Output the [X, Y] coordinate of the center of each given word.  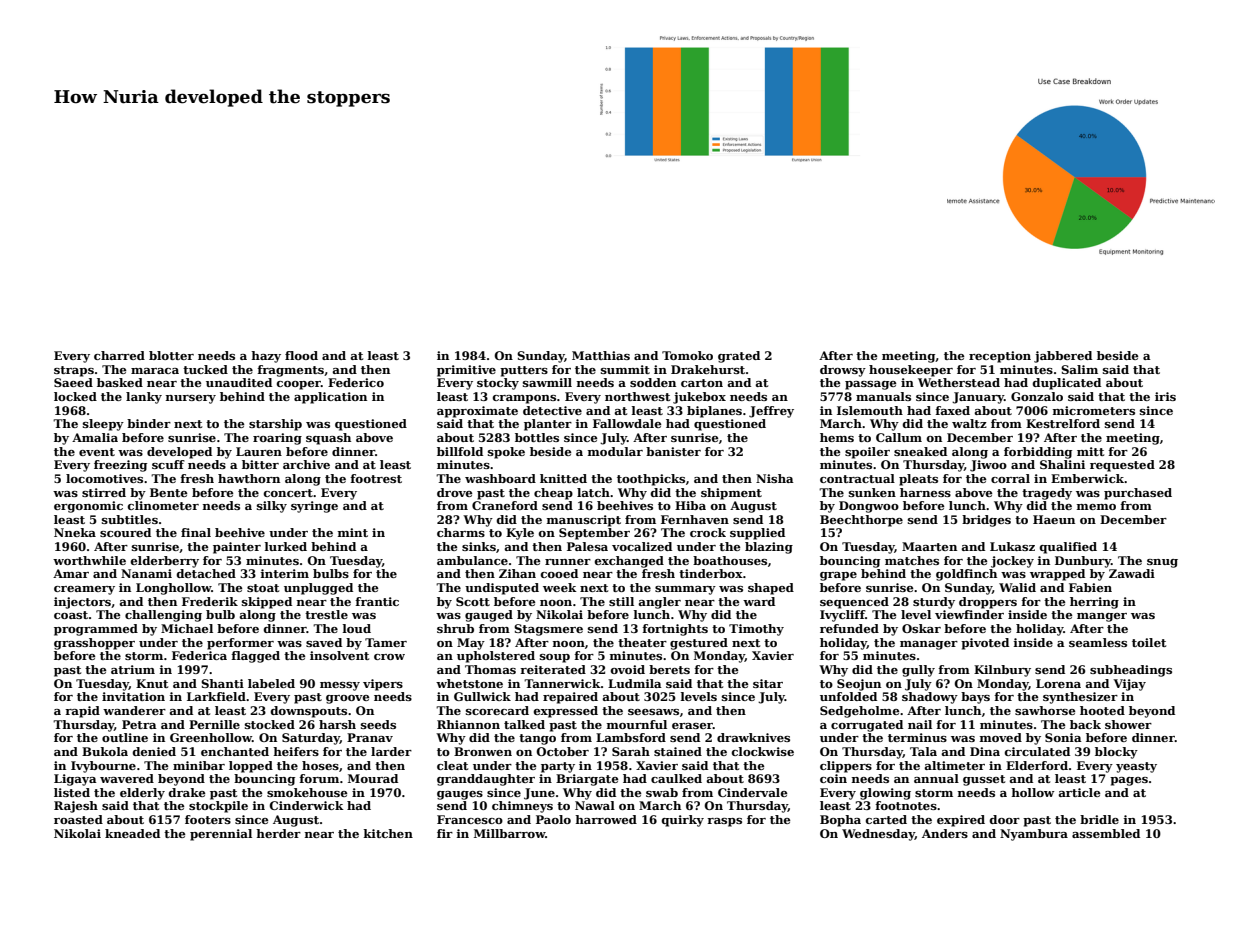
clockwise [763, 751]
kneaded [132, 833]
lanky [144, 398]
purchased [1138, 494]
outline [125, 737]
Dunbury [1083, 562]
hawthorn [249, 478]
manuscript [584, 521]
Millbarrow [509, 833]
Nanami [146, 573]
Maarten [929, 546]
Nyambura [1034, 835]
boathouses [730, 560]
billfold [460, 451]
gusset [984, 780]
